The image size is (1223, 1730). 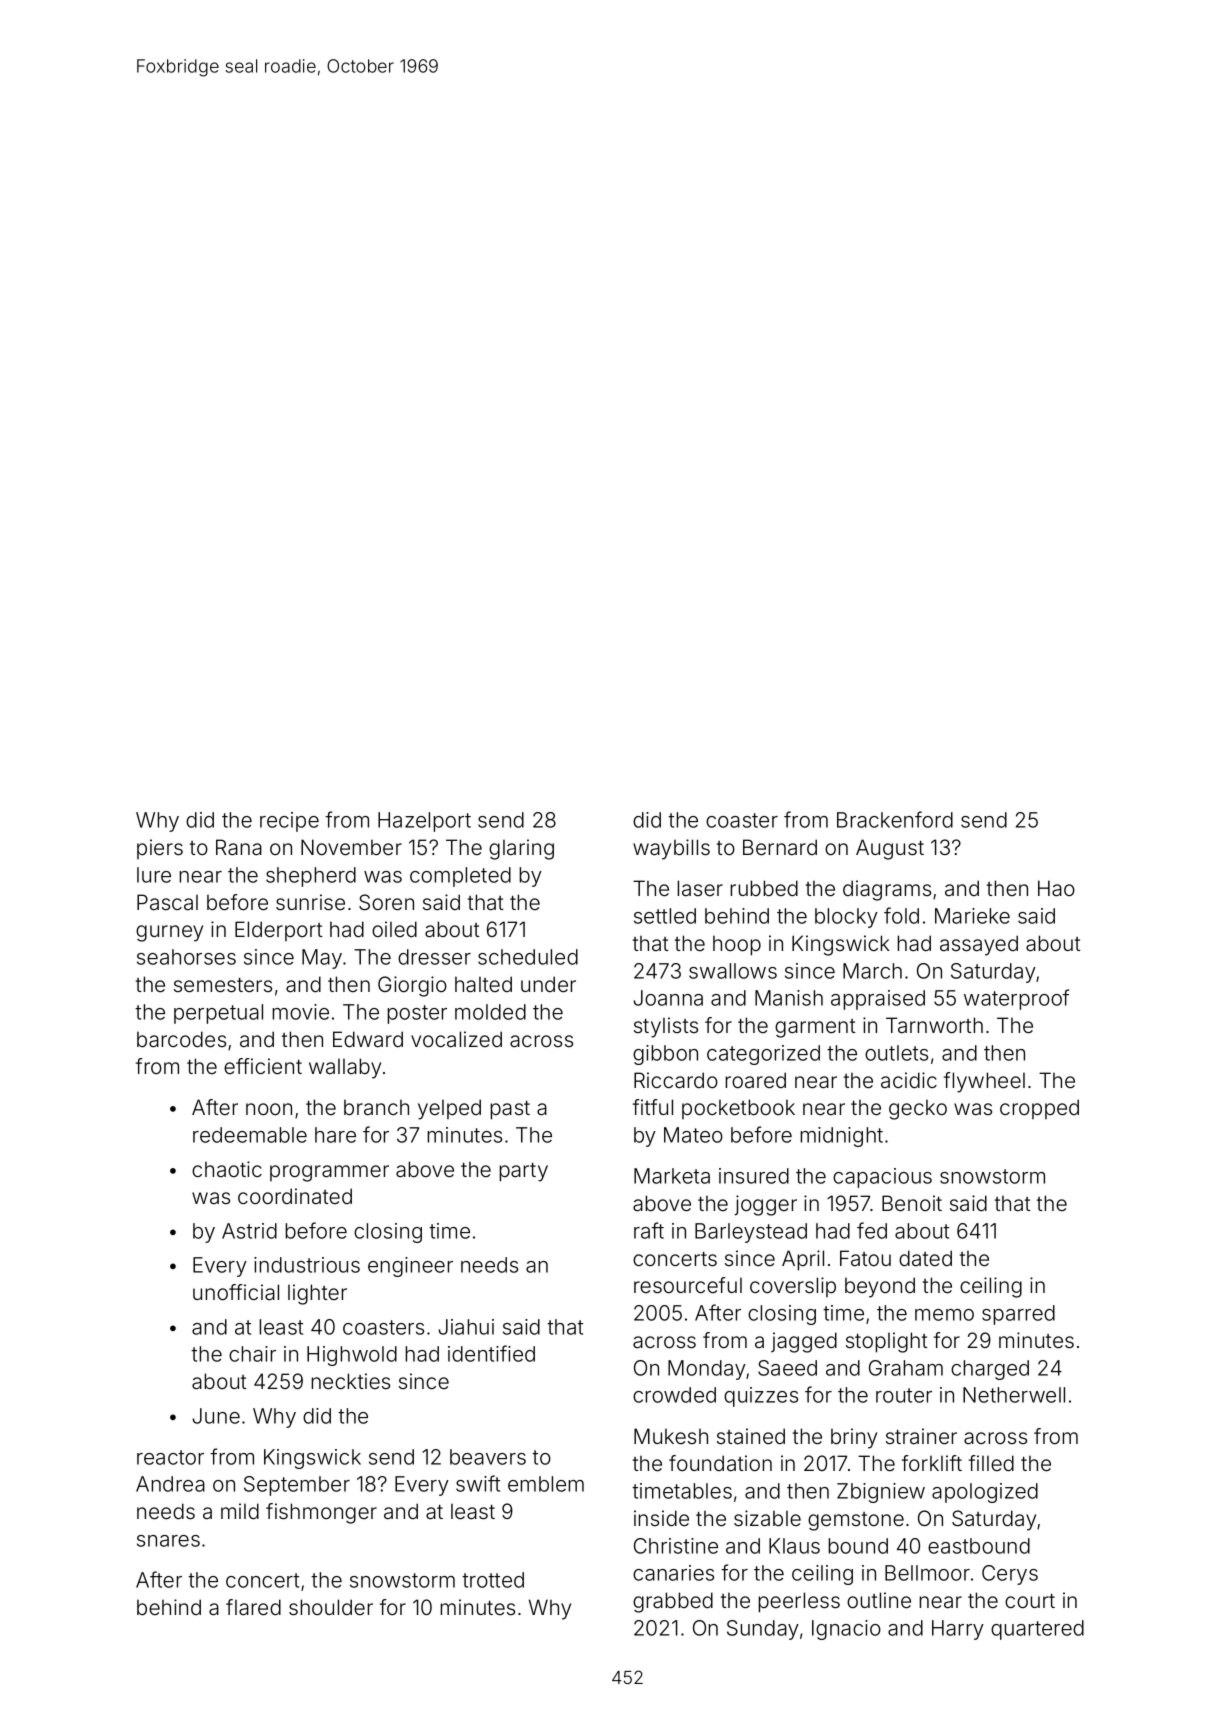 What do you see at coordinates (979, 945) in the image?
I see `assayed` at bounding box center [979, 945].
